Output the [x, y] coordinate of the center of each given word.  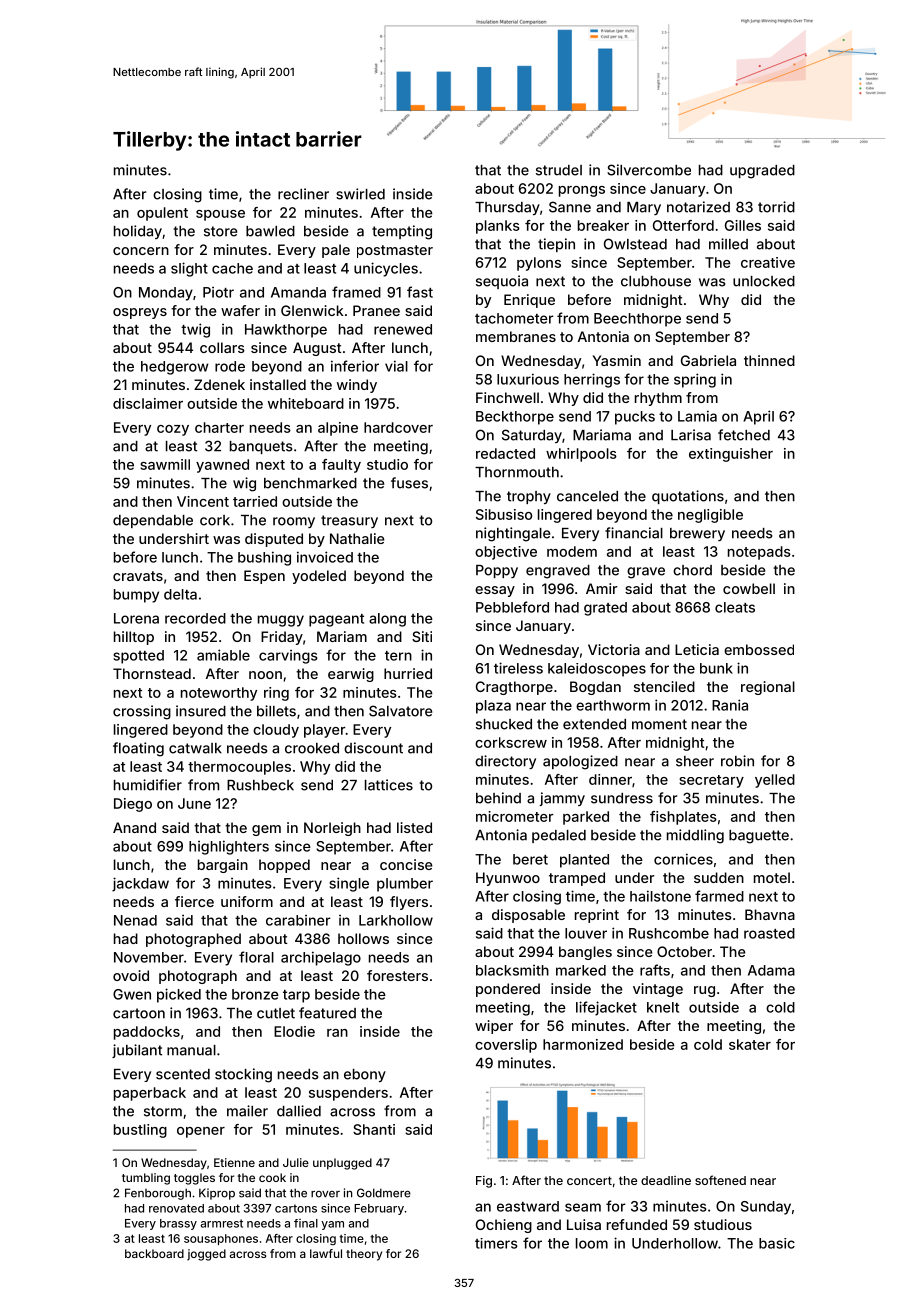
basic [777, 1243]
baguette [759, 837]
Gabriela [708, 360]
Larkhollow [396, 920]
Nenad [135, 920]
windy [357, 386]
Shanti [374, 1129]
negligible [710, 516]
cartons [296, 1208]
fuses [409, 483]
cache [232, 268]
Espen [264, 577]
